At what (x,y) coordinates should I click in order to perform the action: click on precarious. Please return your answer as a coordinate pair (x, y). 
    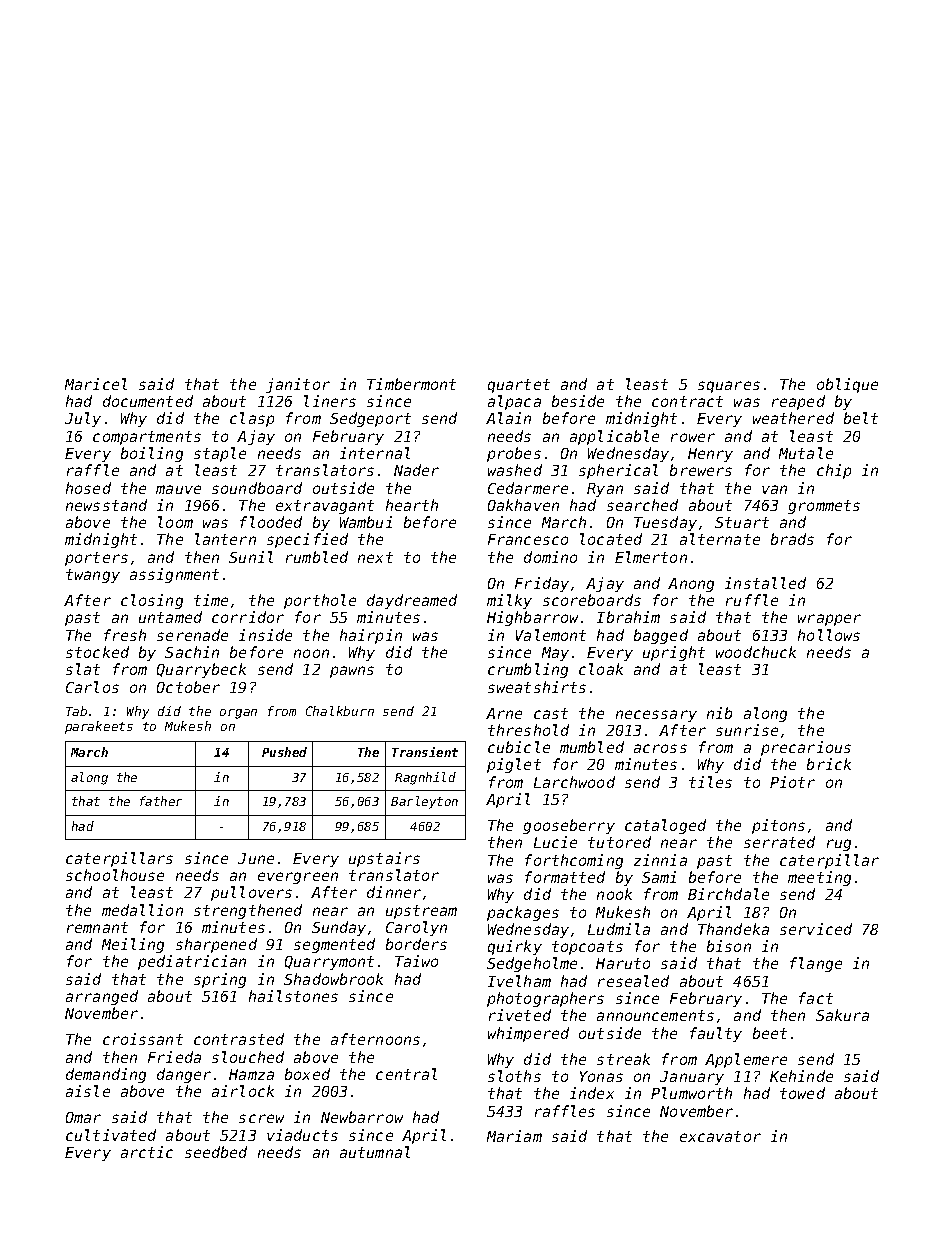
    Looking at the image, I should click on (806, 748).
